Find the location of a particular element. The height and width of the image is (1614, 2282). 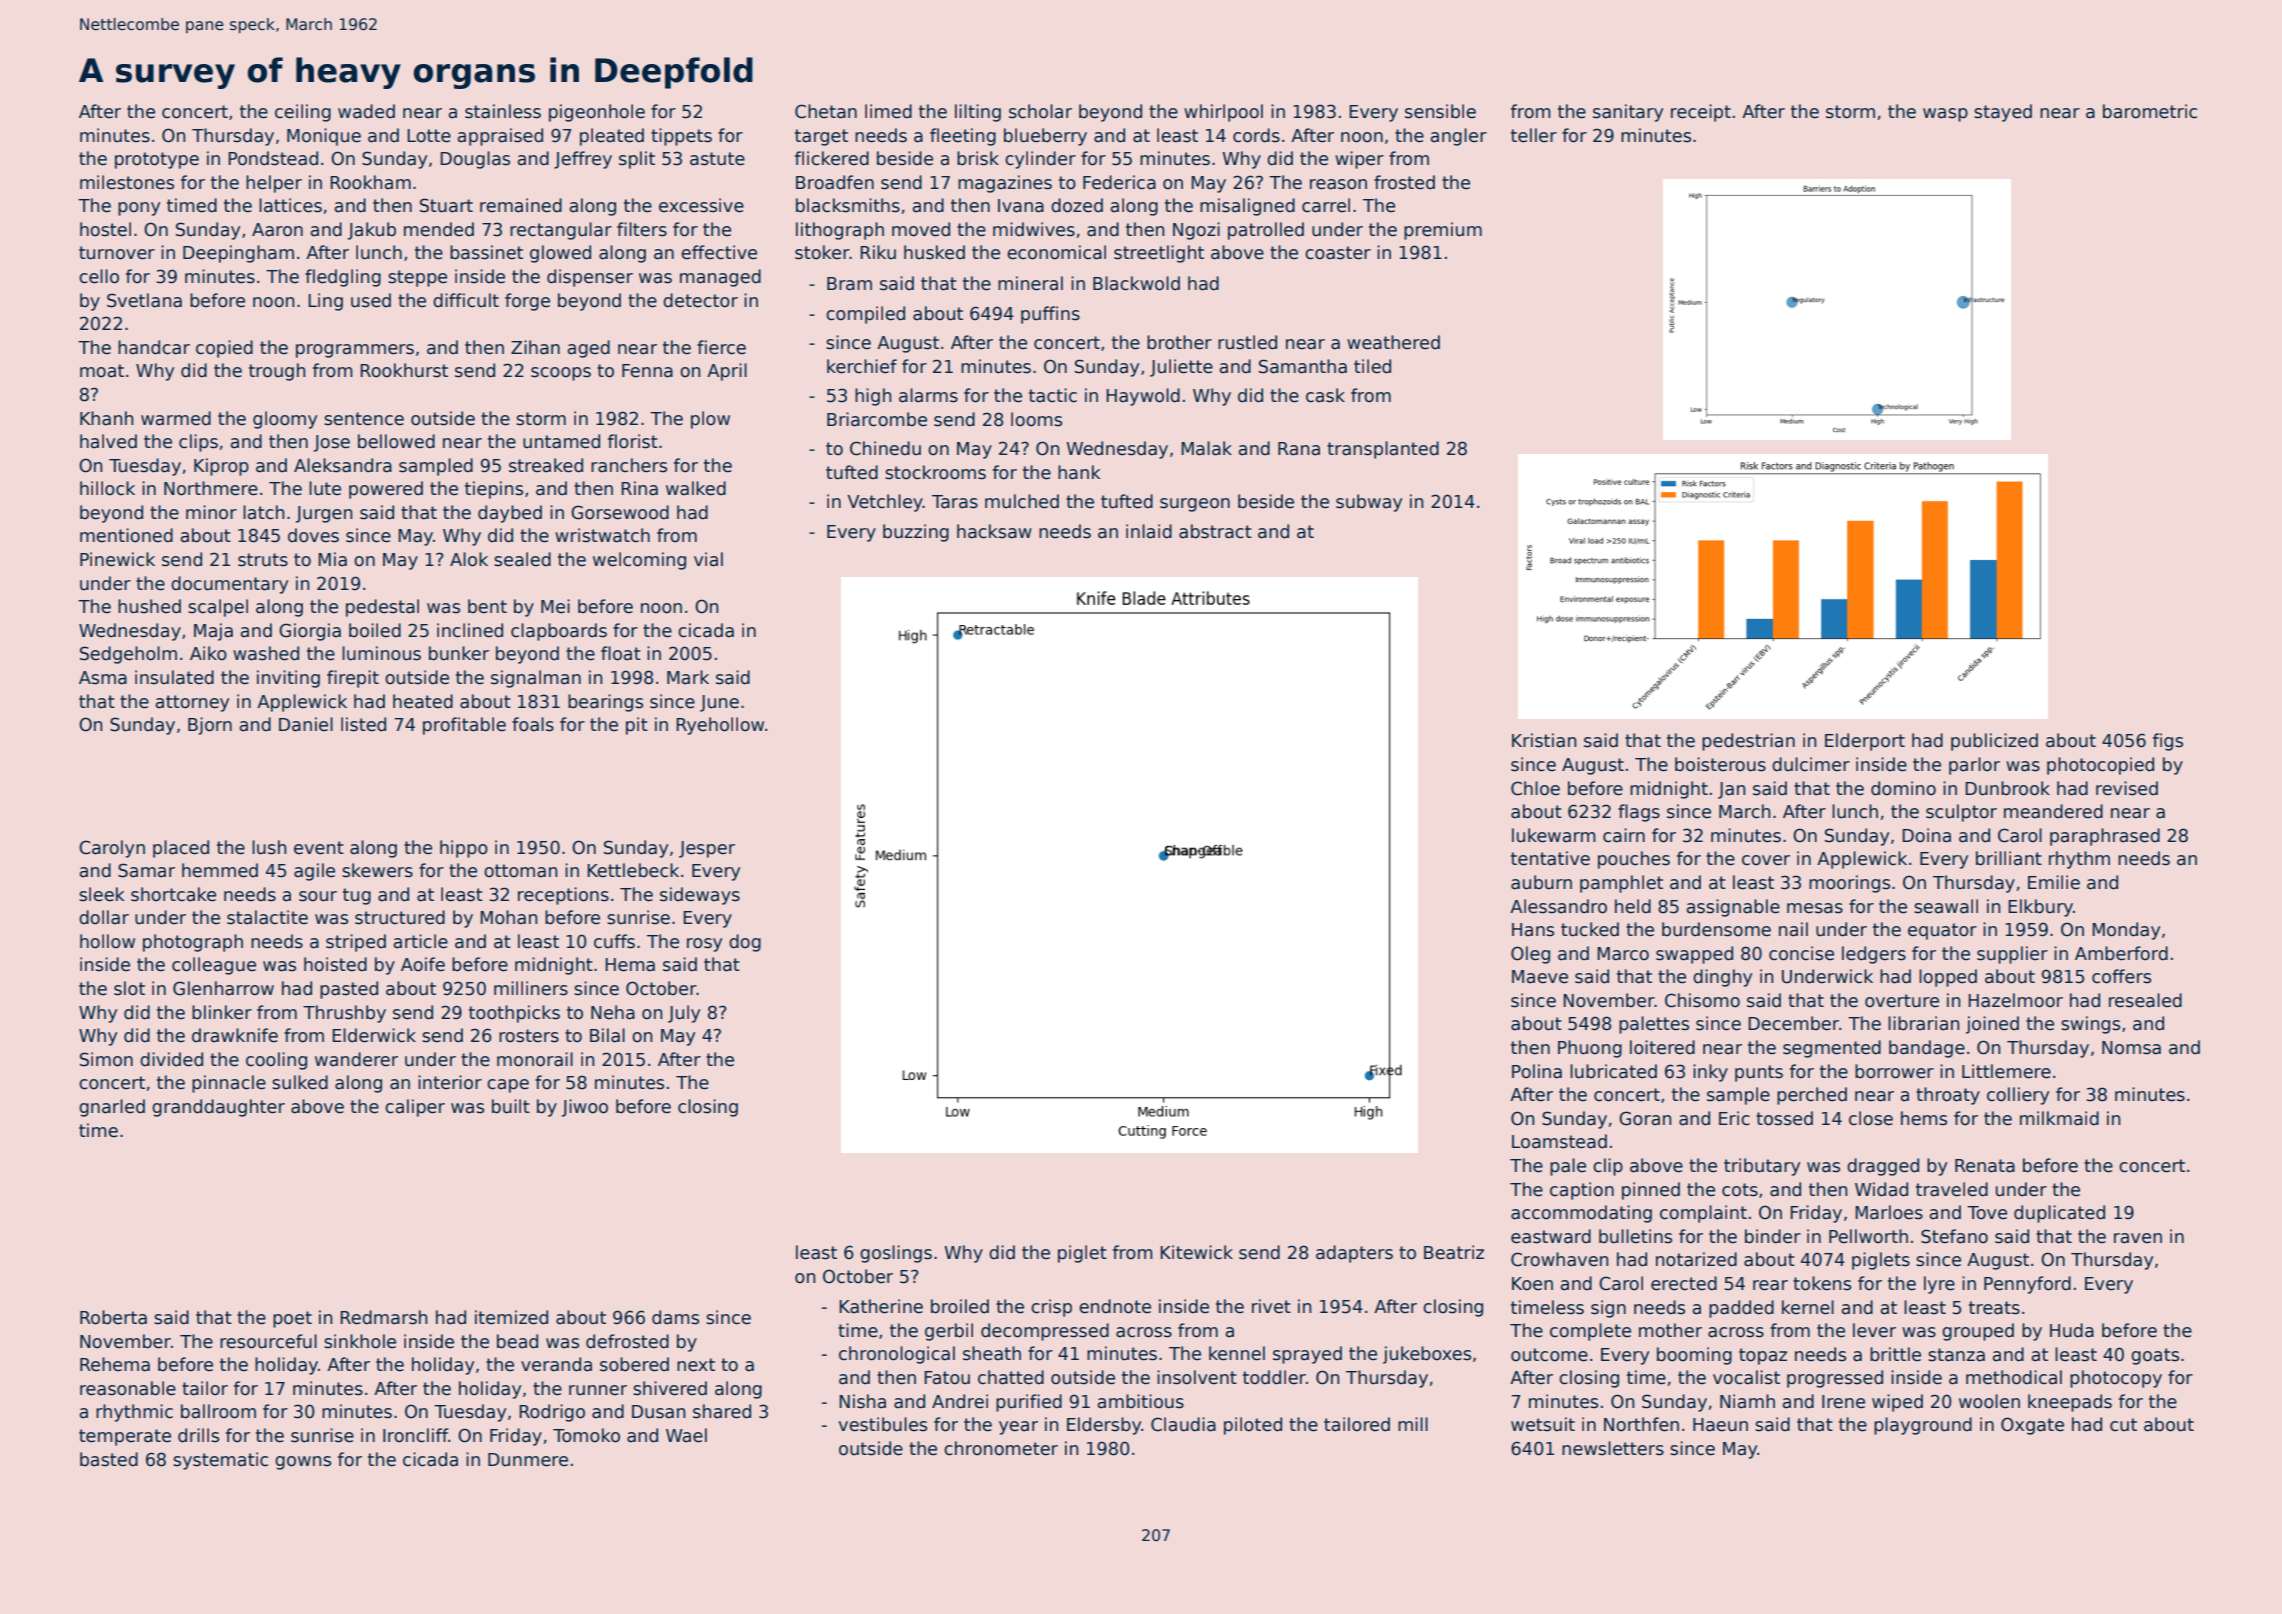

Sedgeholm is located at coordinates (128, 655).
